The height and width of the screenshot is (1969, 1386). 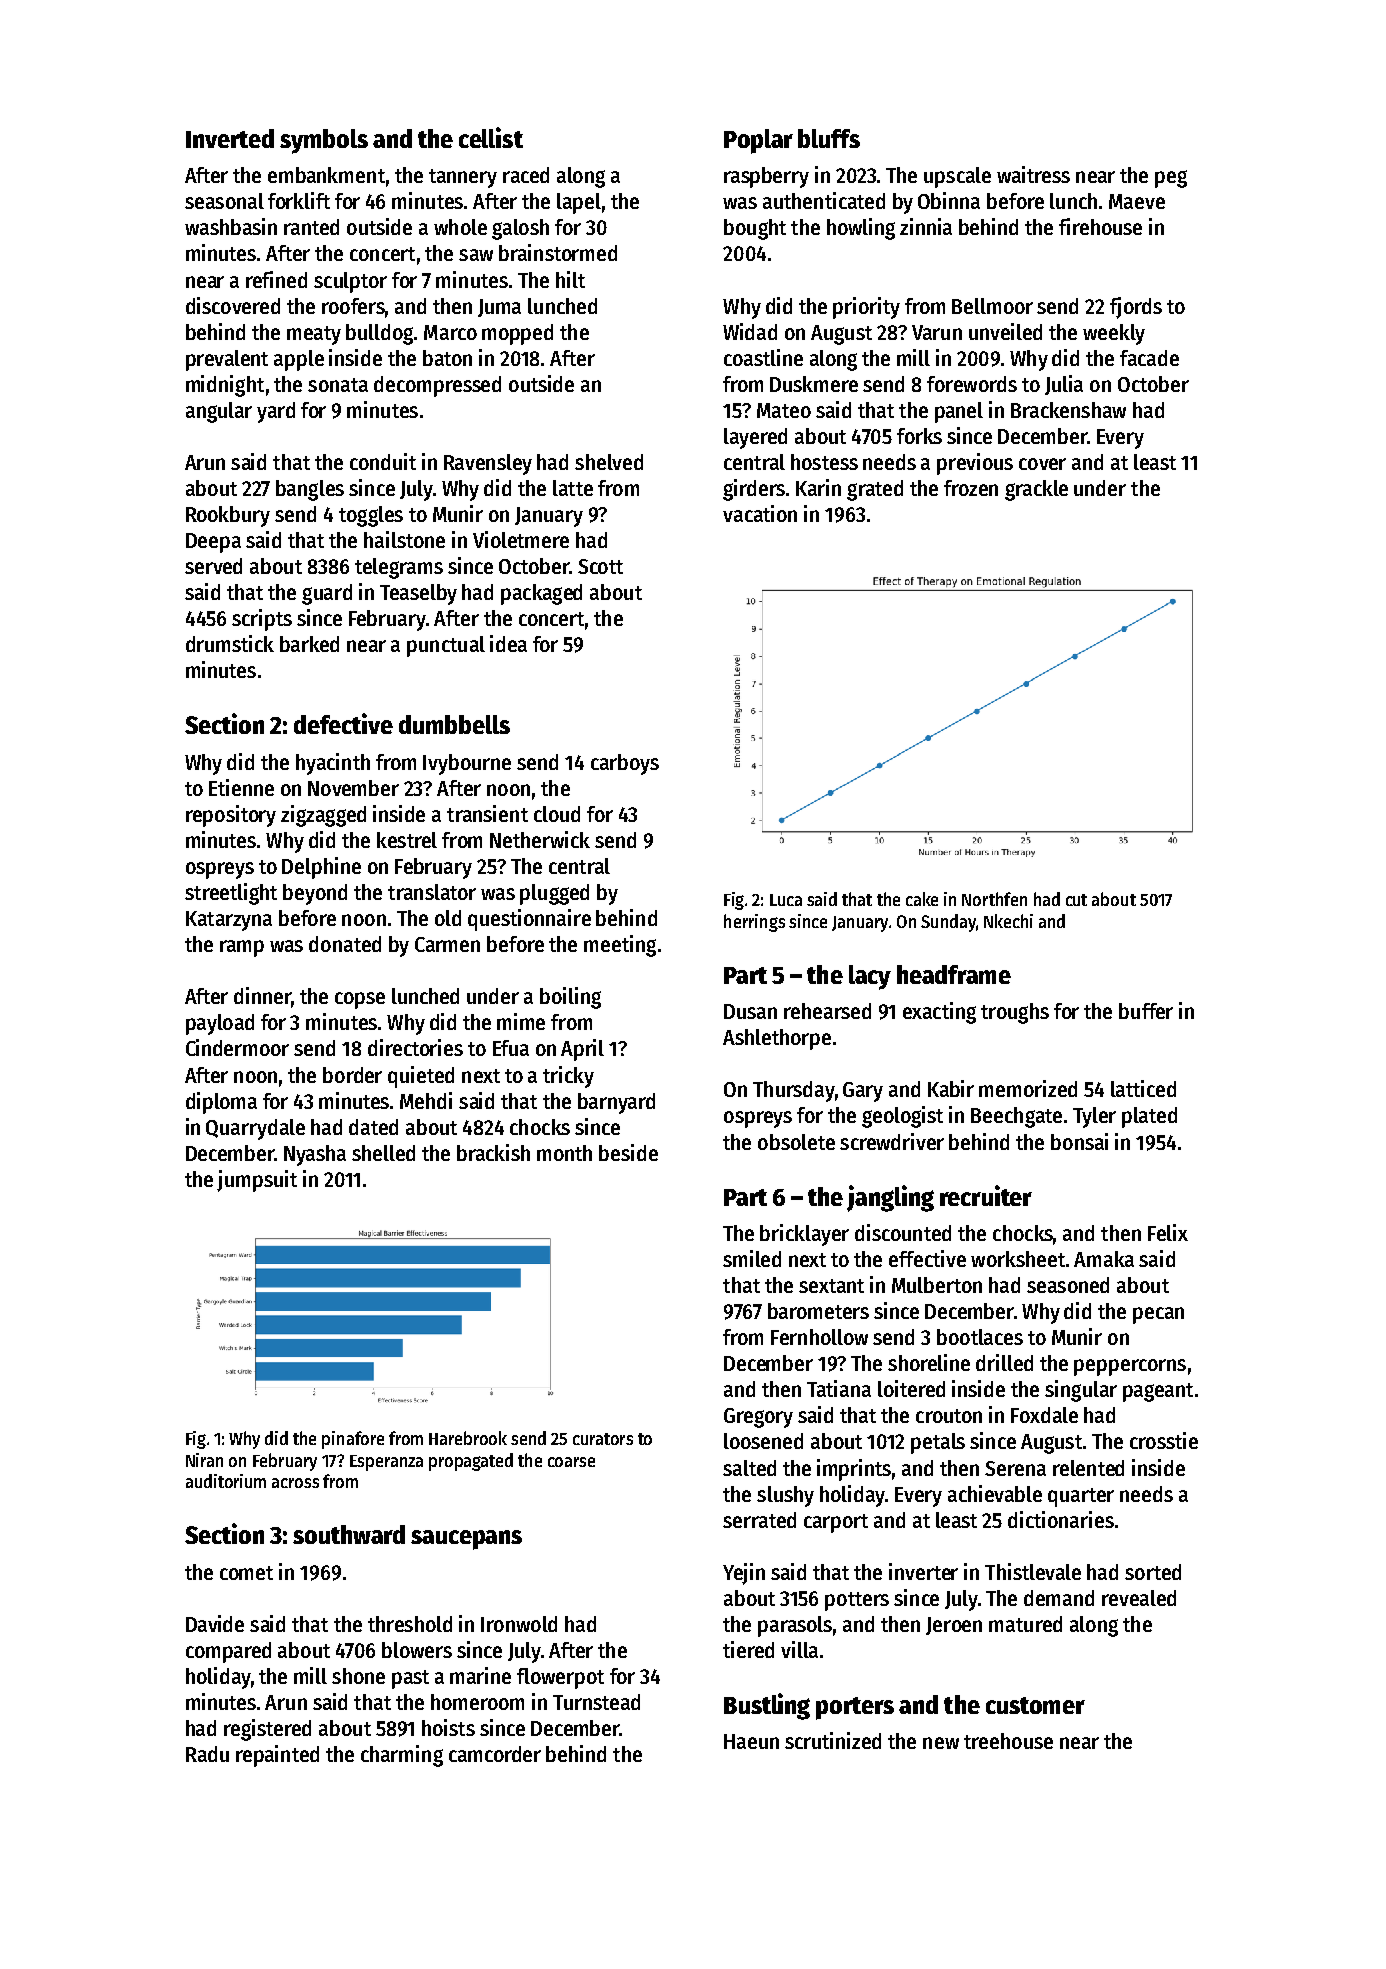 What do you see at coordinates (754, 923) in the screenshot?
I see `herrings` at bounding box center [754, 923].
